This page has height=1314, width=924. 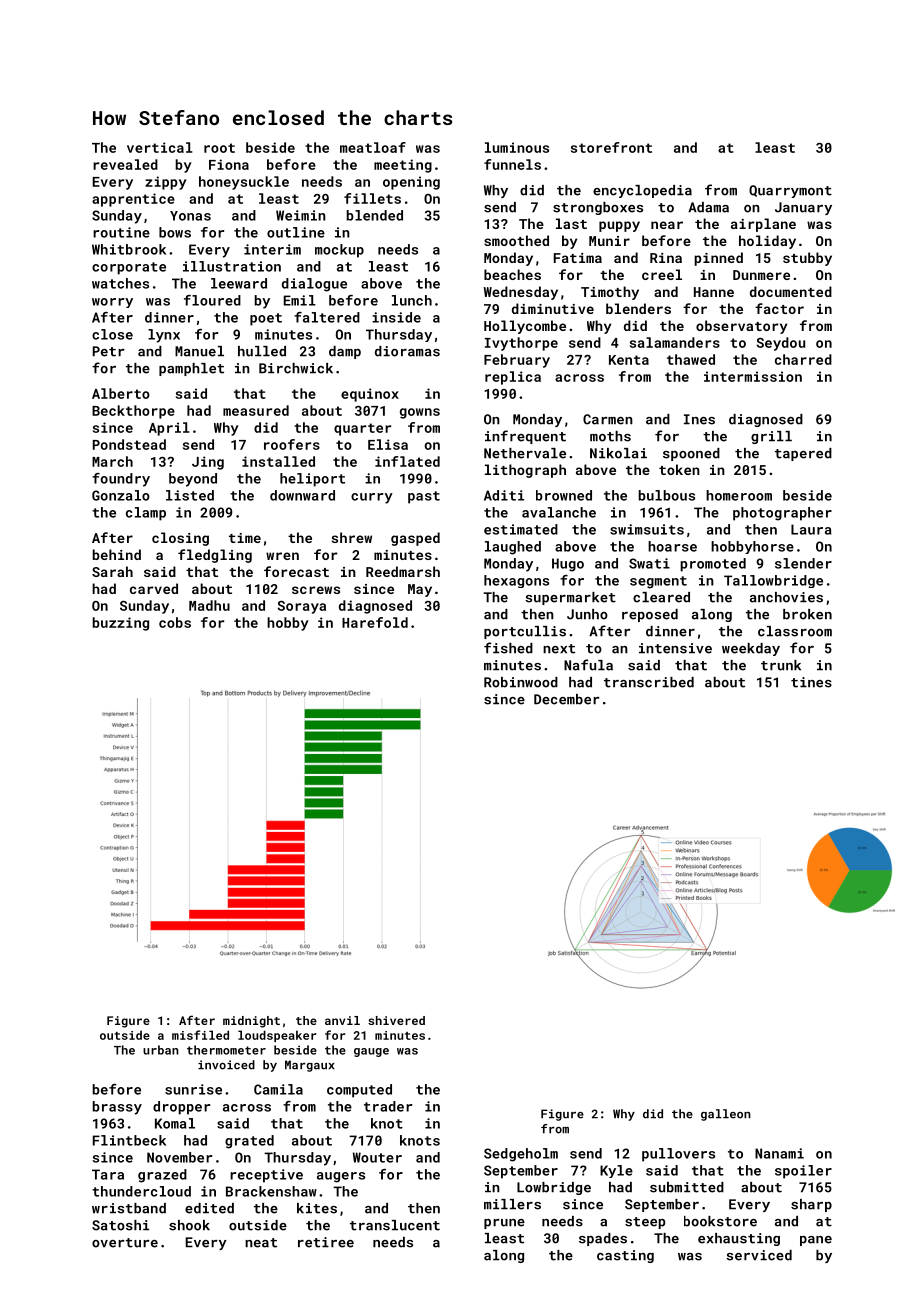 I want to click on retiree, so click(x=326, y=1242).
